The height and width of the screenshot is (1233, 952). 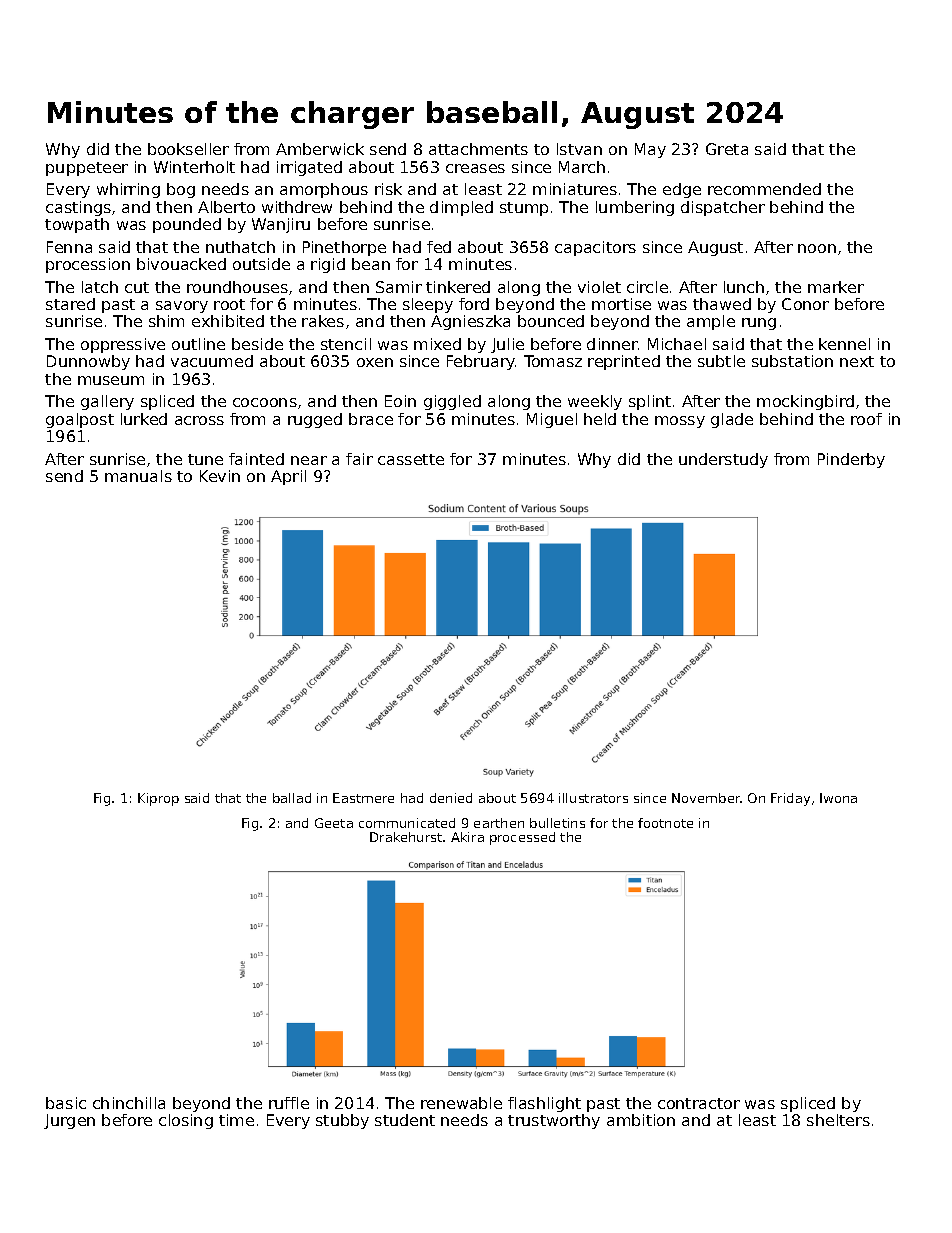 I want to click on Kevin, so click(x=220, y=476).
